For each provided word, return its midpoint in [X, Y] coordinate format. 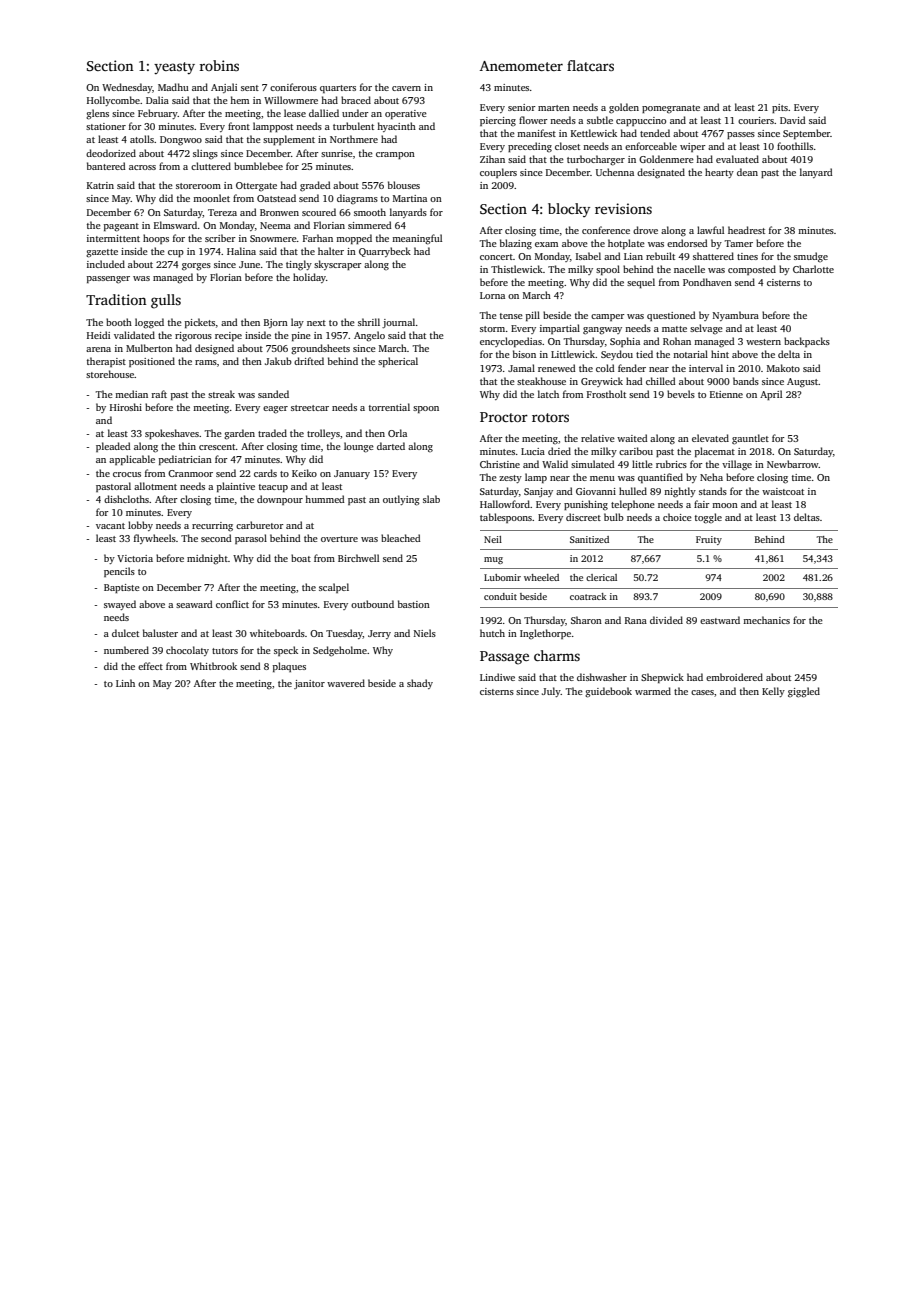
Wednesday [127, 88]
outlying [401, 500]
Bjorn [276, 323]
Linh [125, 683]
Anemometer [521, 66]
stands [713, 491]
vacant [110, 526]
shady [420, 684]
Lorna [492, 295]
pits [780, 108]
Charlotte [813, 269]
